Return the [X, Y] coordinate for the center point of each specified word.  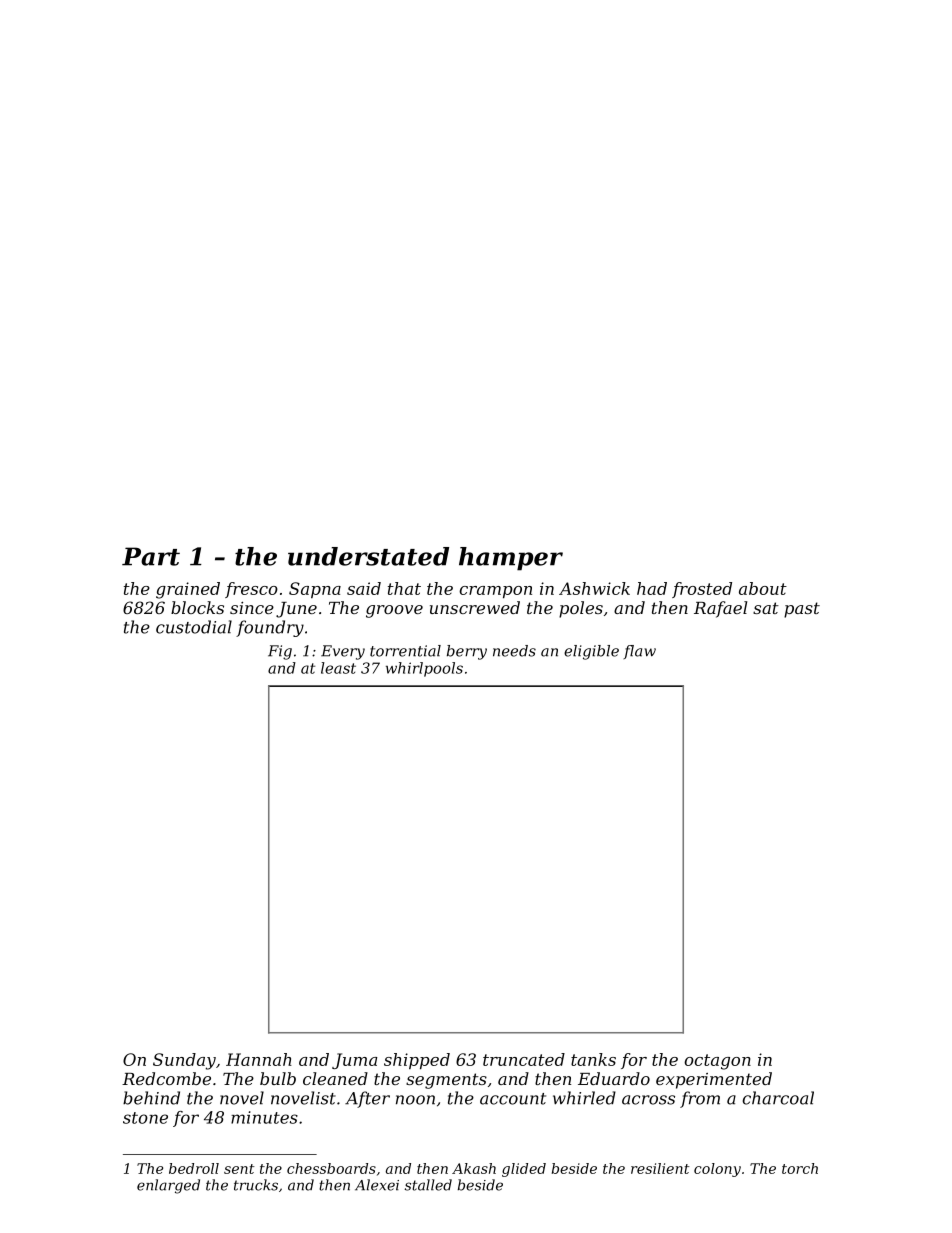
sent [239, 1169]
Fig [280, 652]
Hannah [259, 1059]
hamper [511, 559]
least [338, 668]
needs [514, 651]
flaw [640, 652]
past [802, 610]
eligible [591, 652]
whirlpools [424, 669]
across [648, 1100]
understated [368, 556]
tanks [593, 1059]
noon [415, 1100]
